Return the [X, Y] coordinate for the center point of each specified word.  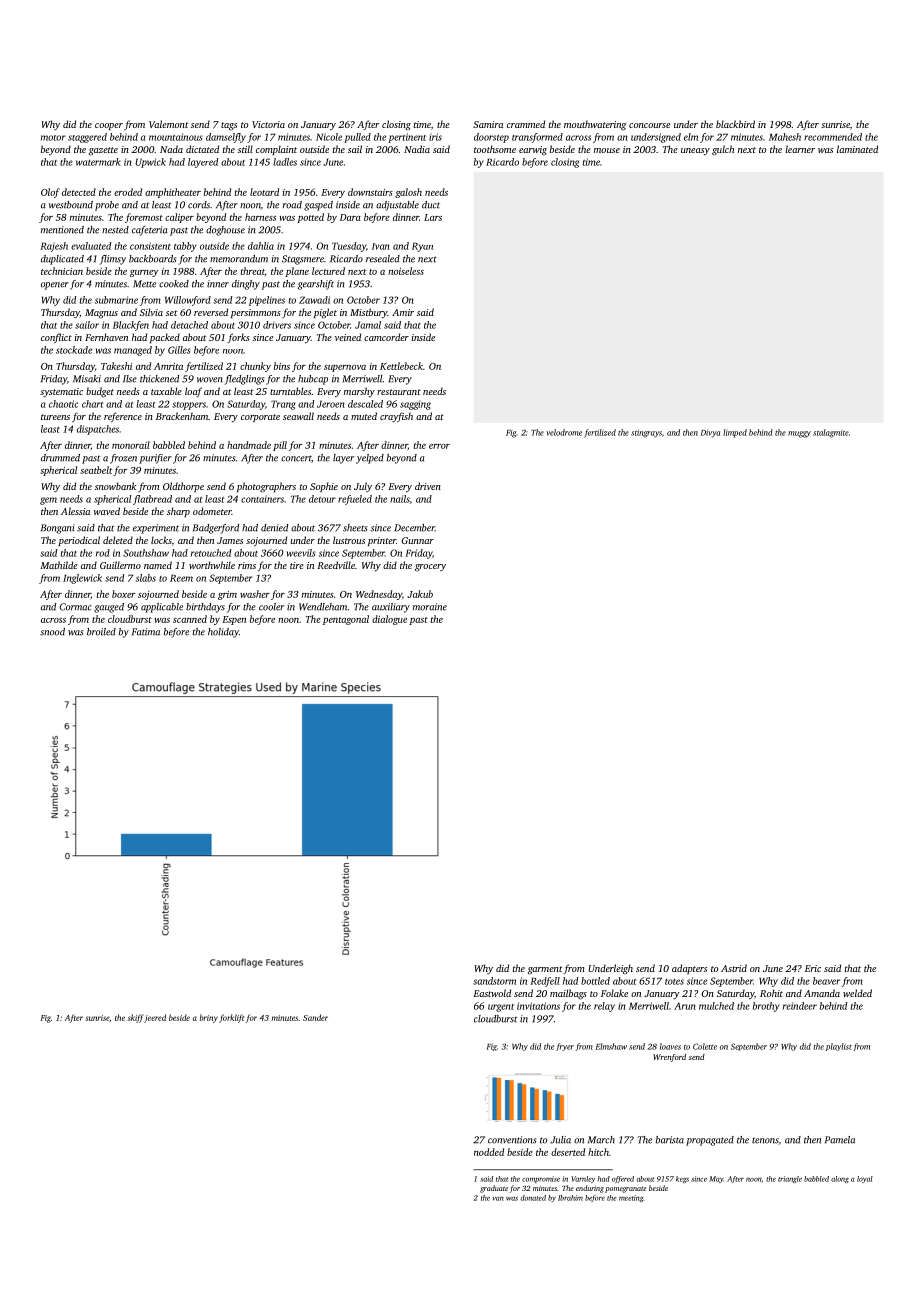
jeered [155, 1018]
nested [115, 230]
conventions [512, 1140]
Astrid [734, 968]
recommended [833, 137]
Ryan [422, 247]
